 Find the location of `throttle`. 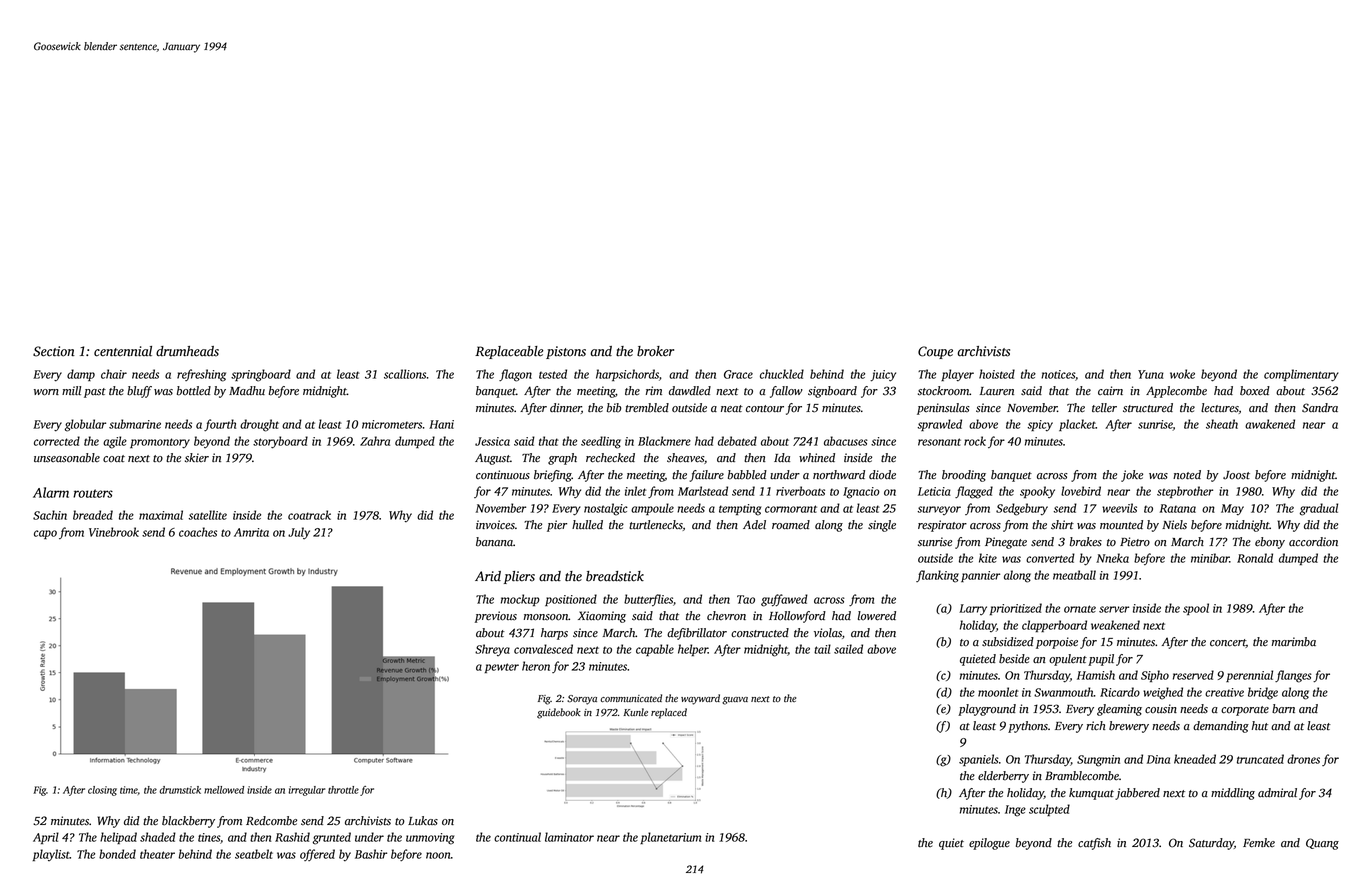

throttle is located at coordinates (343, 790).
